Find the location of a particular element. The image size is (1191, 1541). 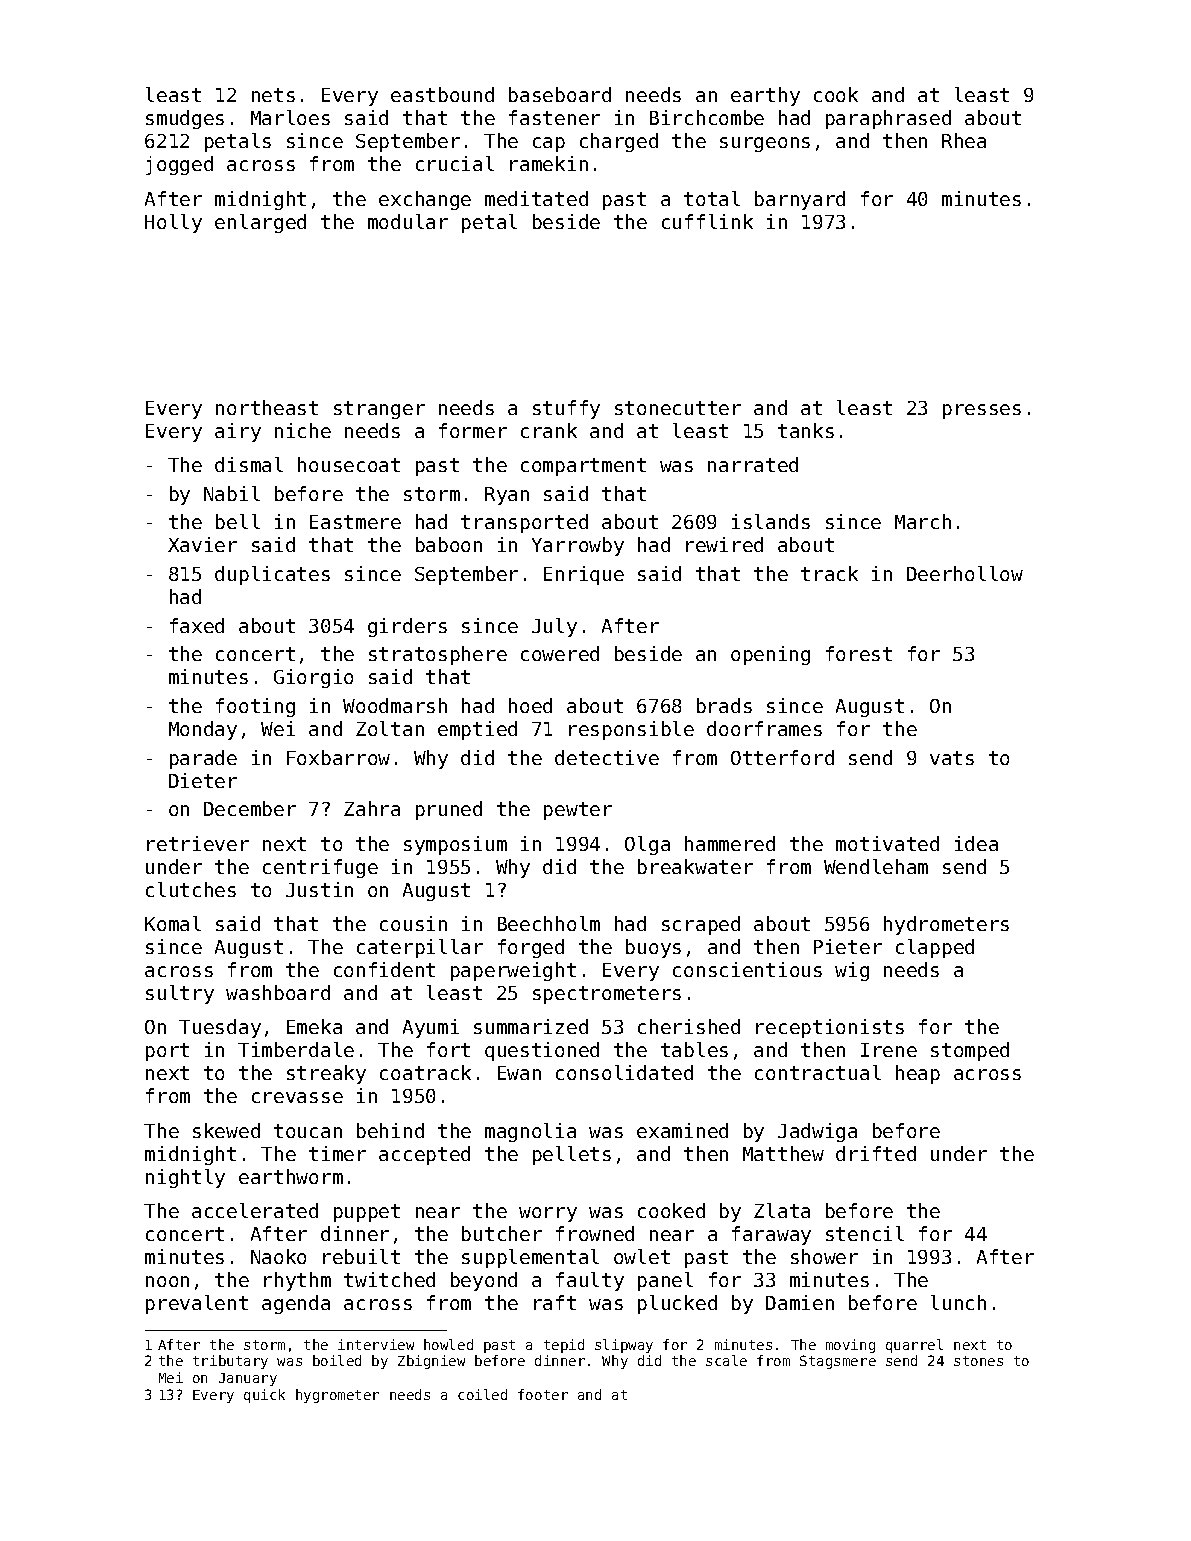

Rhea is located at coordinates (964, 140).
